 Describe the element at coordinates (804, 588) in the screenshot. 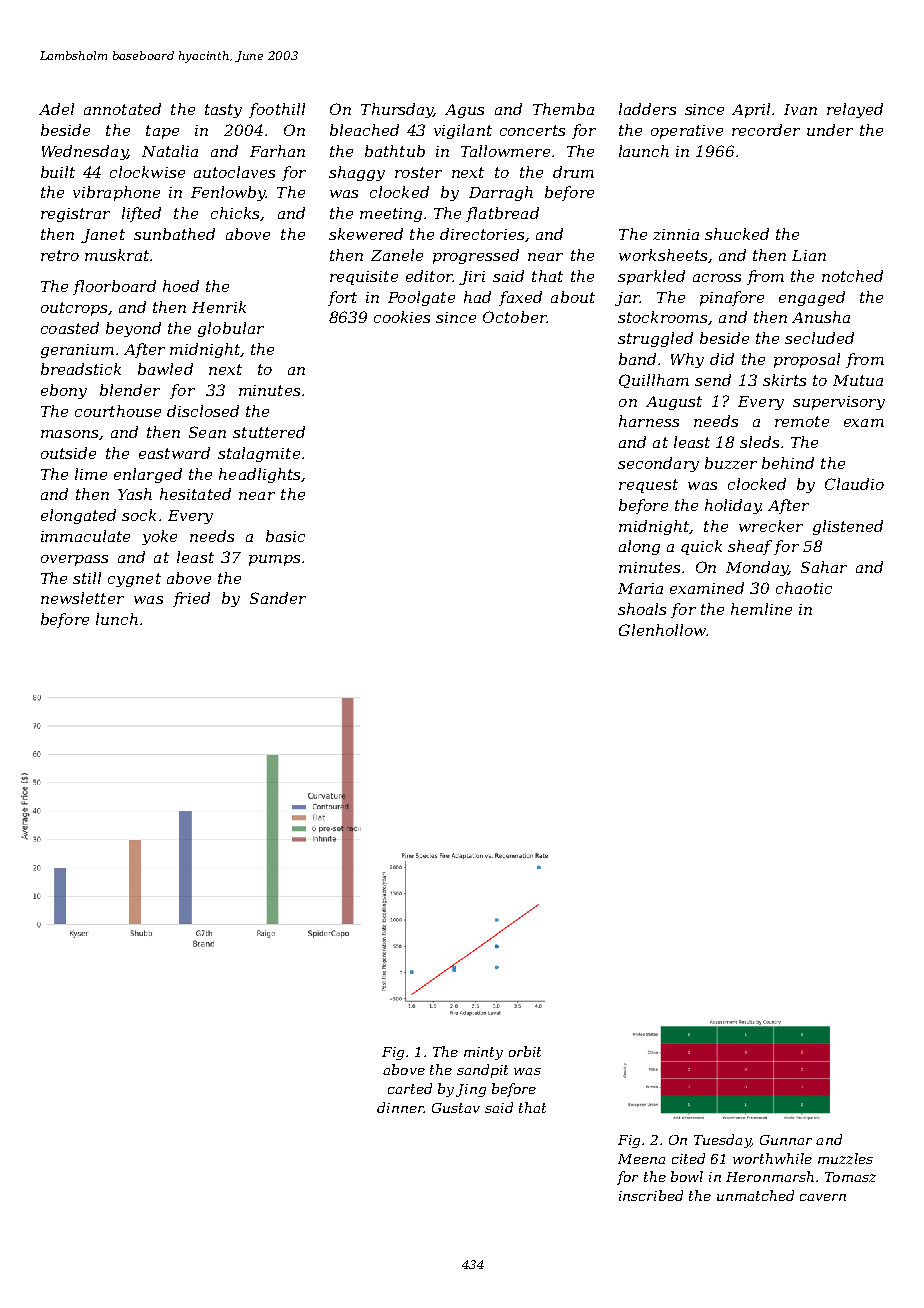

I see `chaotic` at that location.
